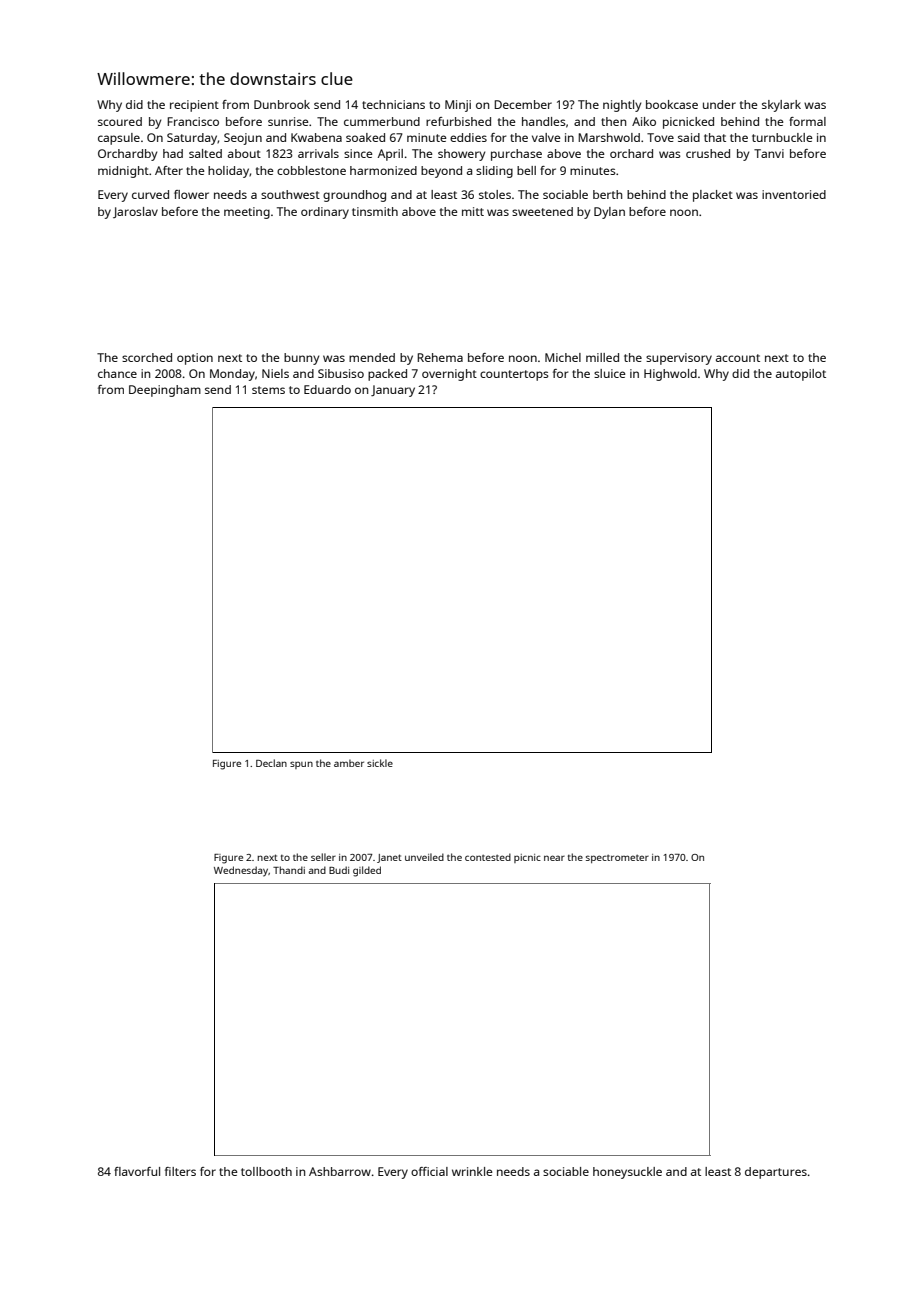 This screenshot has height=1308, width=924. I want to click on near, so click(554, 858).
